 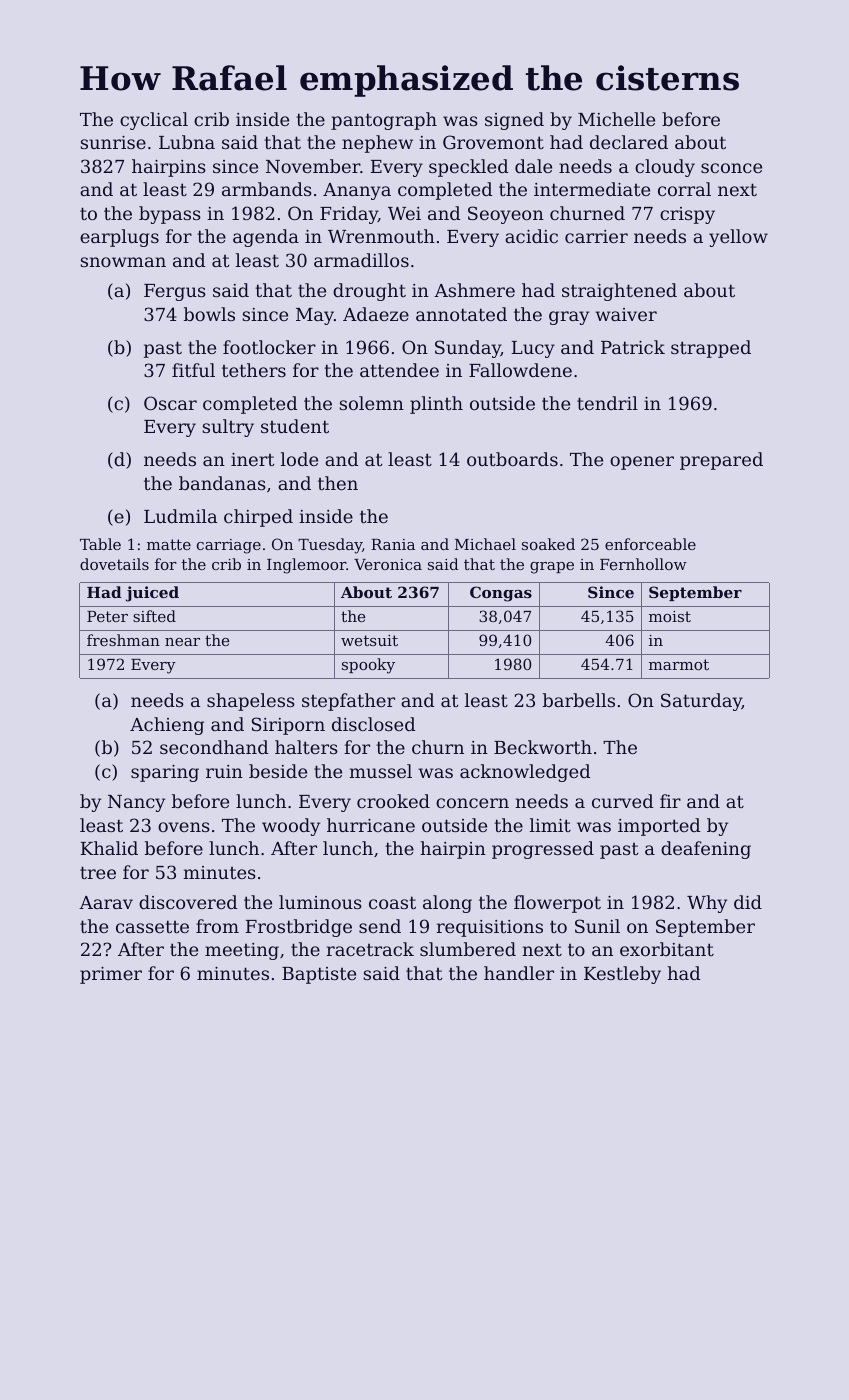 What do you see at coordinates (154, 121) in the document?
I see `cyclical` at bounding box center [154, 121].
